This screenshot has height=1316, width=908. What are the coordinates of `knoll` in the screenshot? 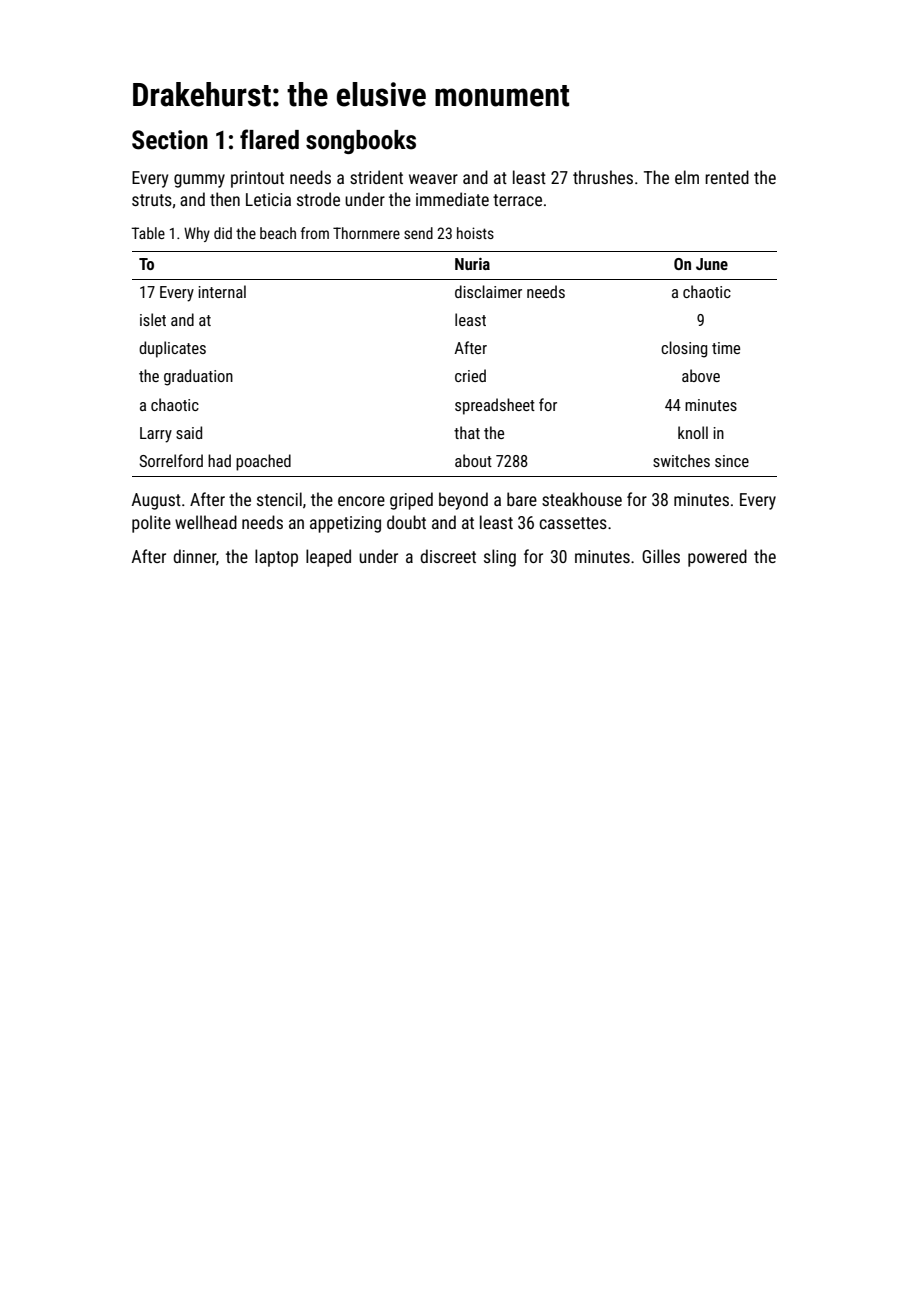 It's located at (693, 432).
